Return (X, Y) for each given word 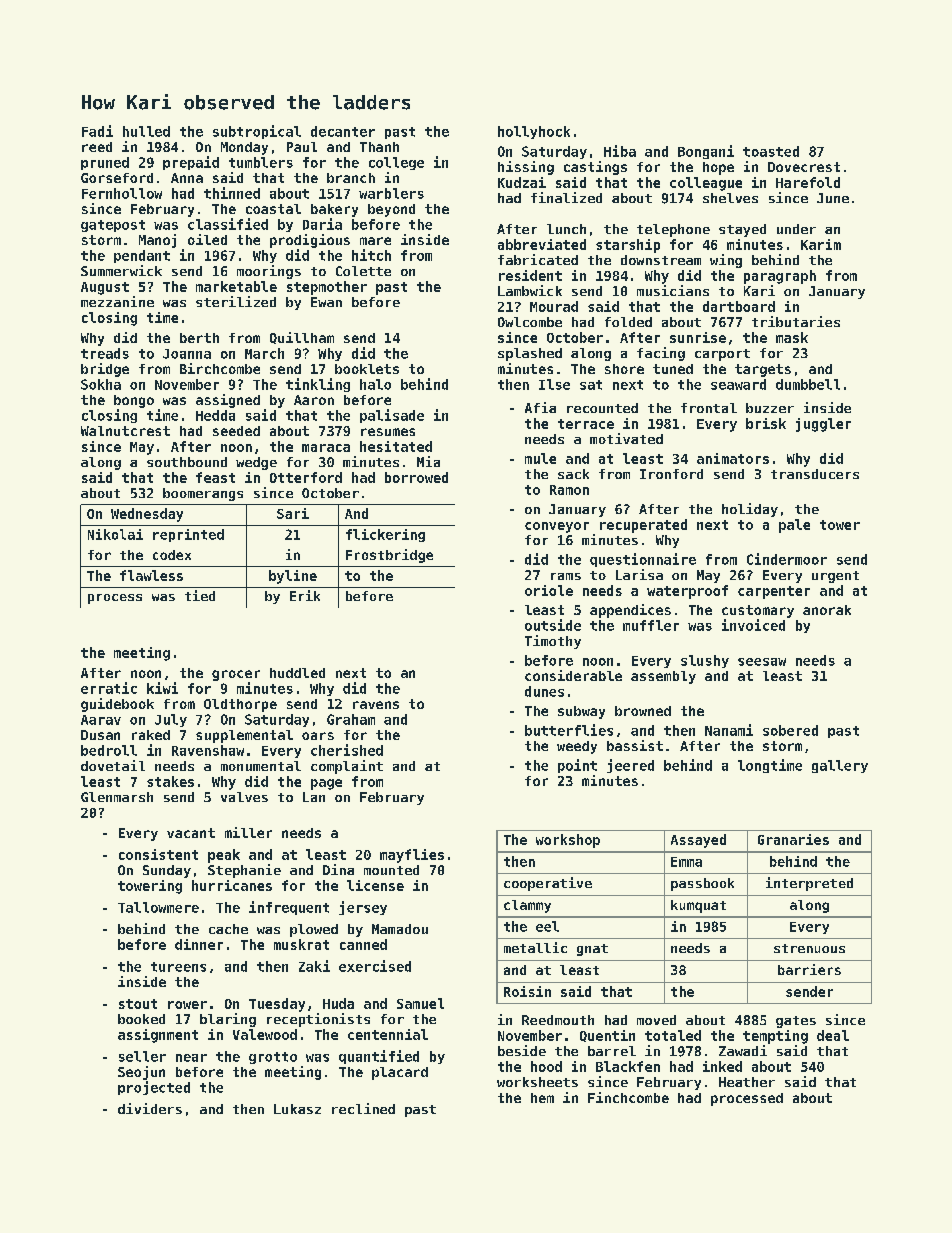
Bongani (706, 152)
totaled (673, 1035)
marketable (236, 286)
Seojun (141, 1073)
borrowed (416, 477)
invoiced (753, 625)
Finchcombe (628, 1097)
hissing (526, 168)
